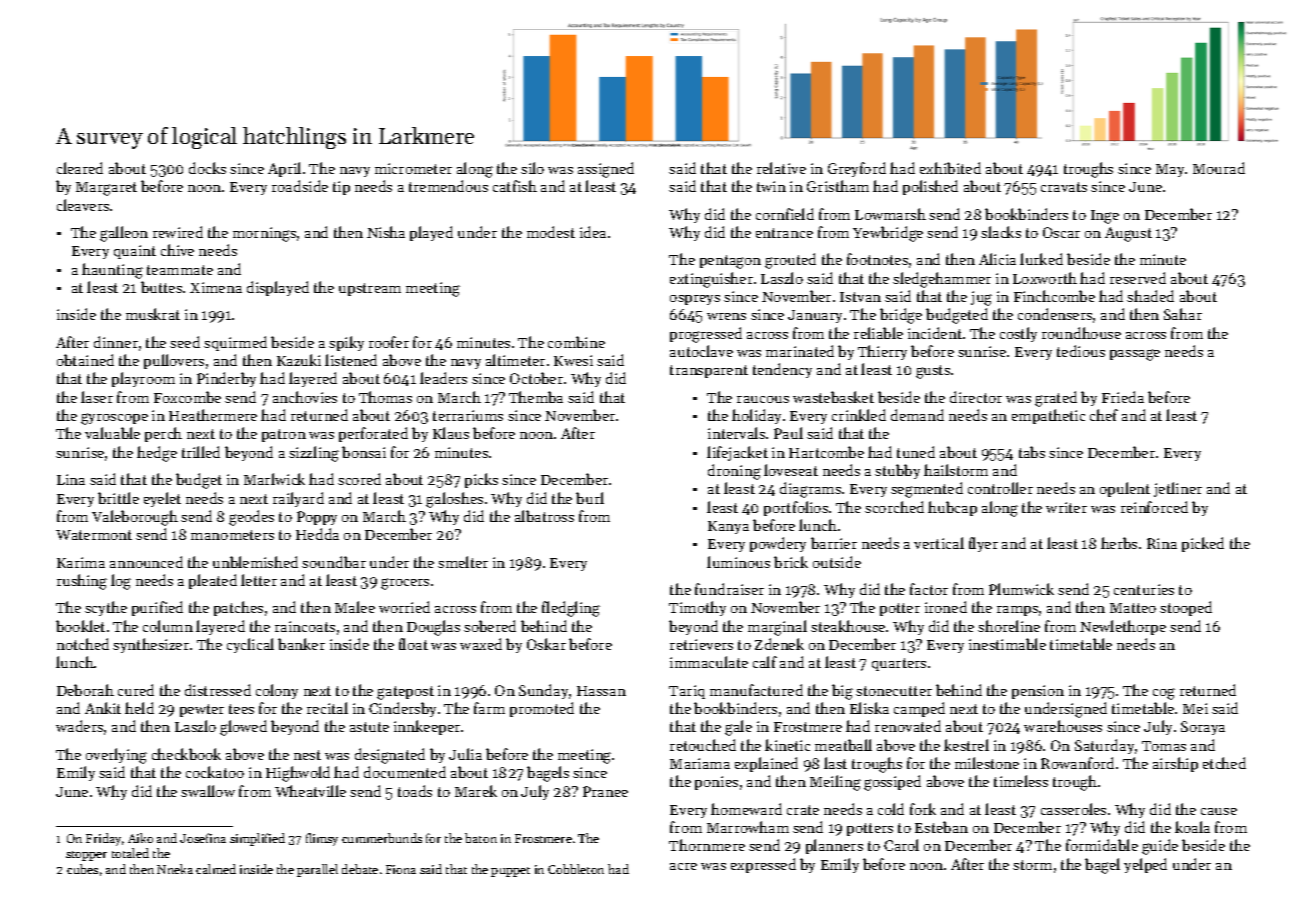  Describe the element at coordinates (153, 314) in the page. I see `muskrat` at that location.
